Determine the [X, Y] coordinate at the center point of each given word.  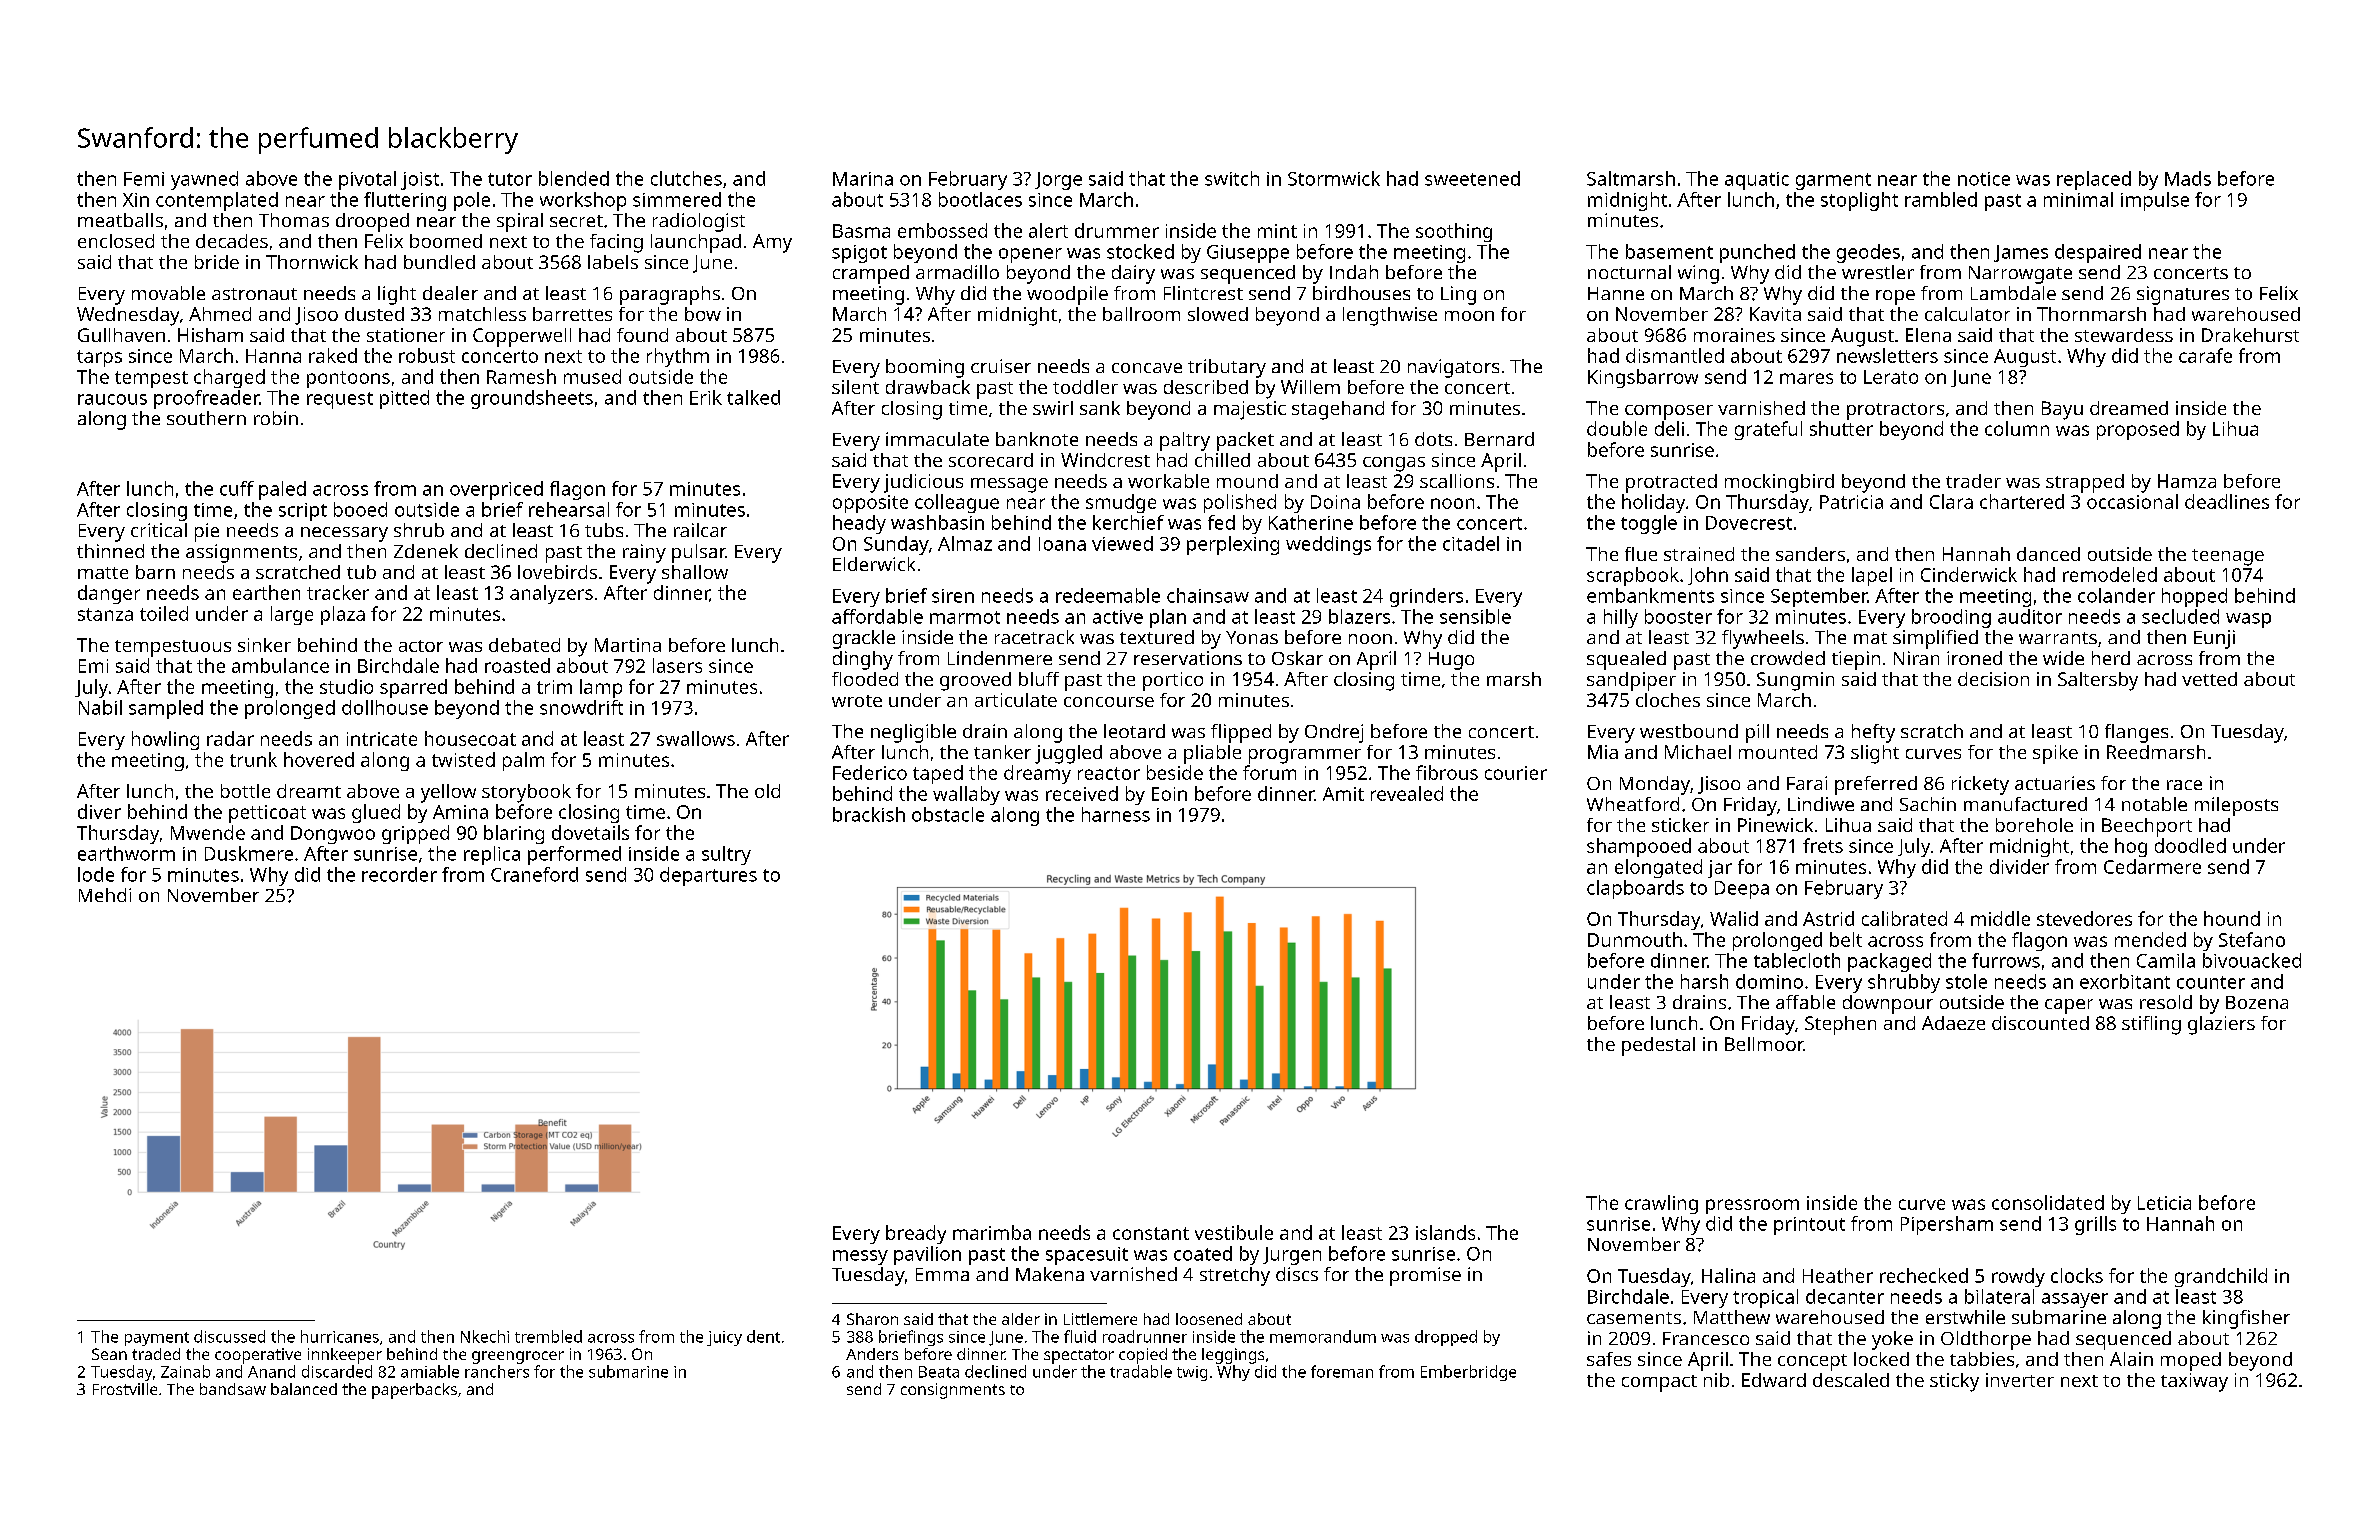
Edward [1774, 1380]
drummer [1117, 230]
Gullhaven [121, 335]
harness [1116, 814]
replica [492, 855]
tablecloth [1797, 960]
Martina [628, 645]
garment [1833, 181]
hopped [2194, 597]
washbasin [937, 522]
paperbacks [414, 1391]
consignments [953, 1391]
